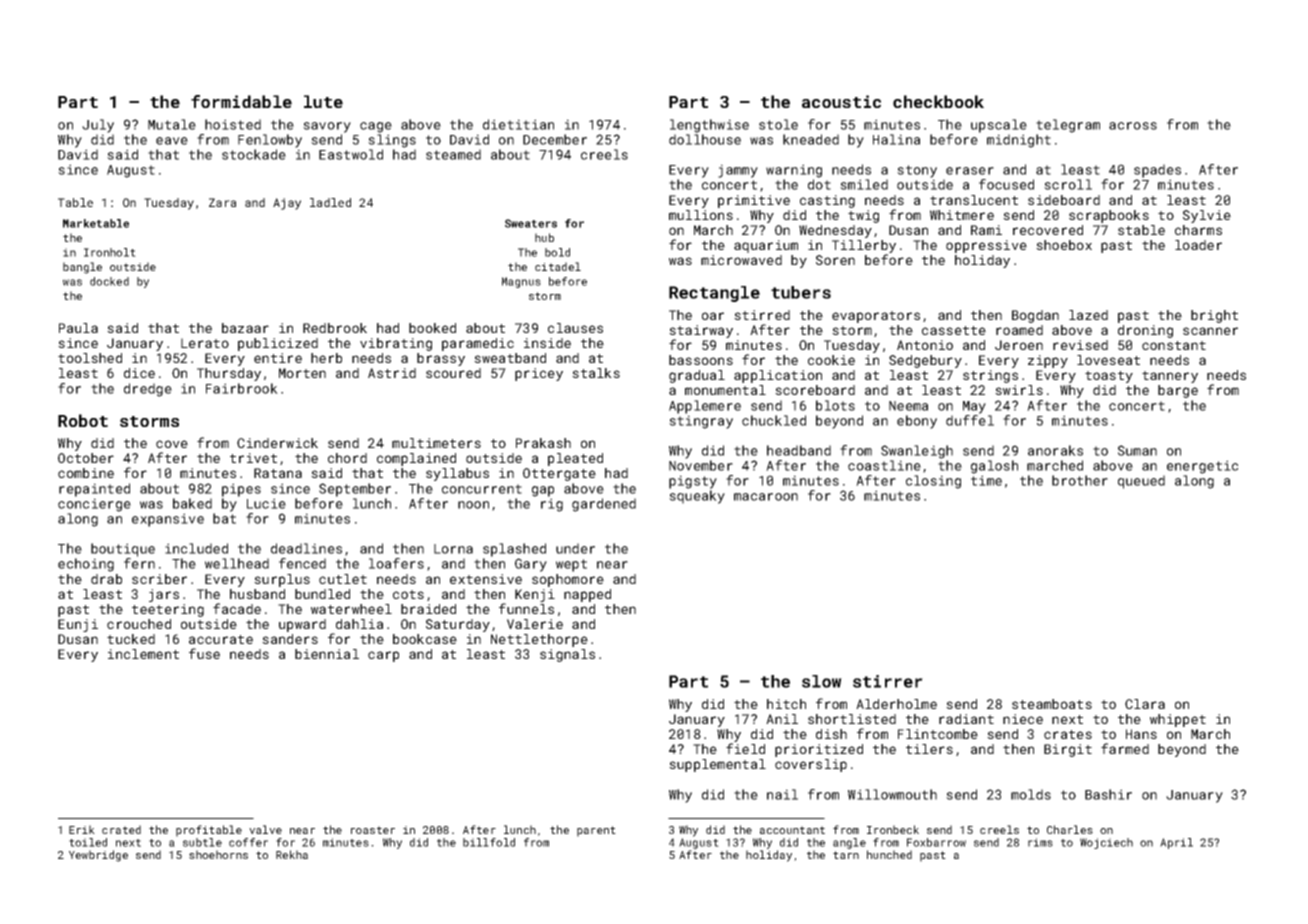  I want to click on splashed, so click(514, 550).
